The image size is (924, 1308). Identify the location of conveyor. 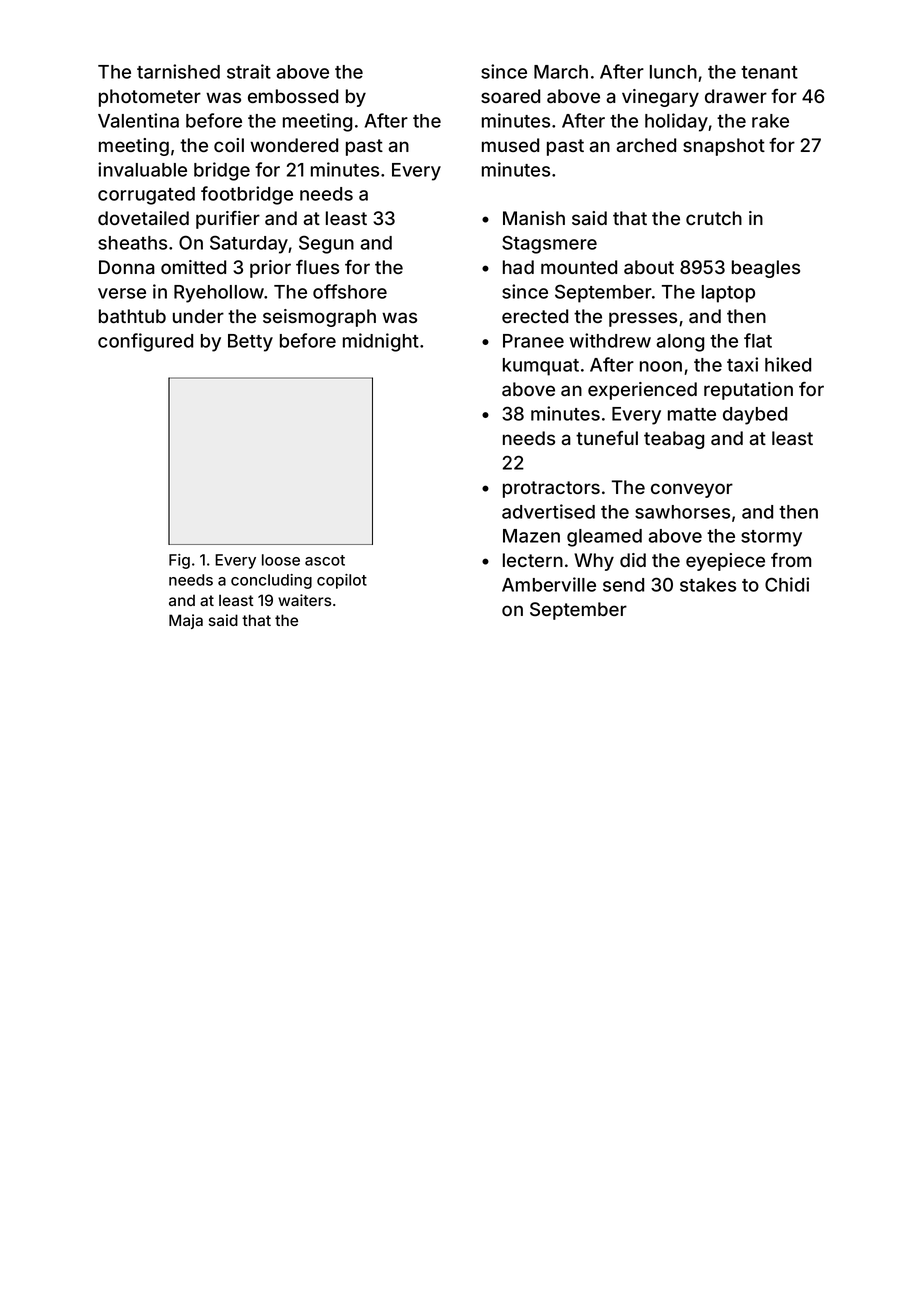
(692, 490).
